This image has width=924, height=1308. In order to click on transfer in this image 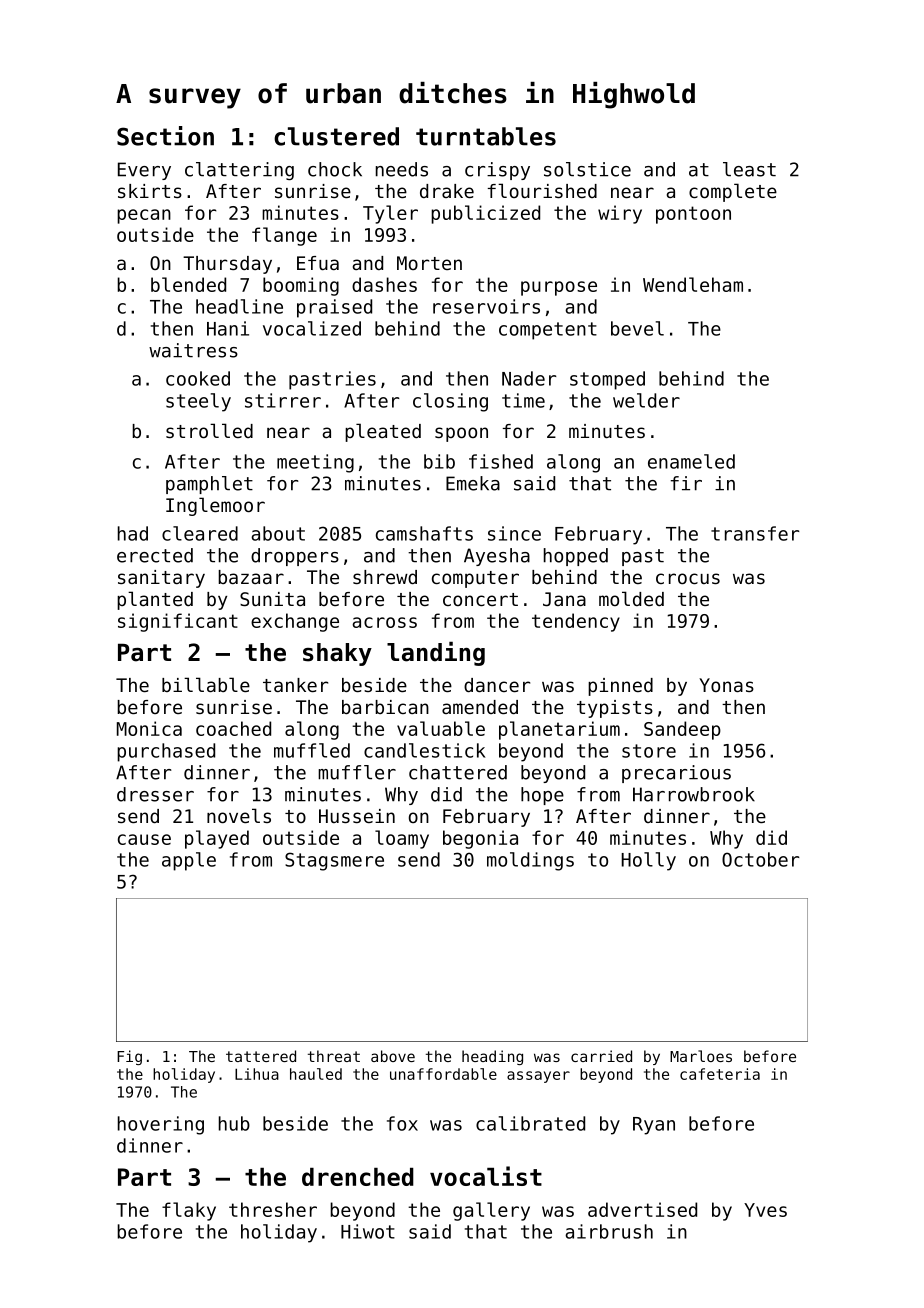, I will do `click(755, 533)`.
